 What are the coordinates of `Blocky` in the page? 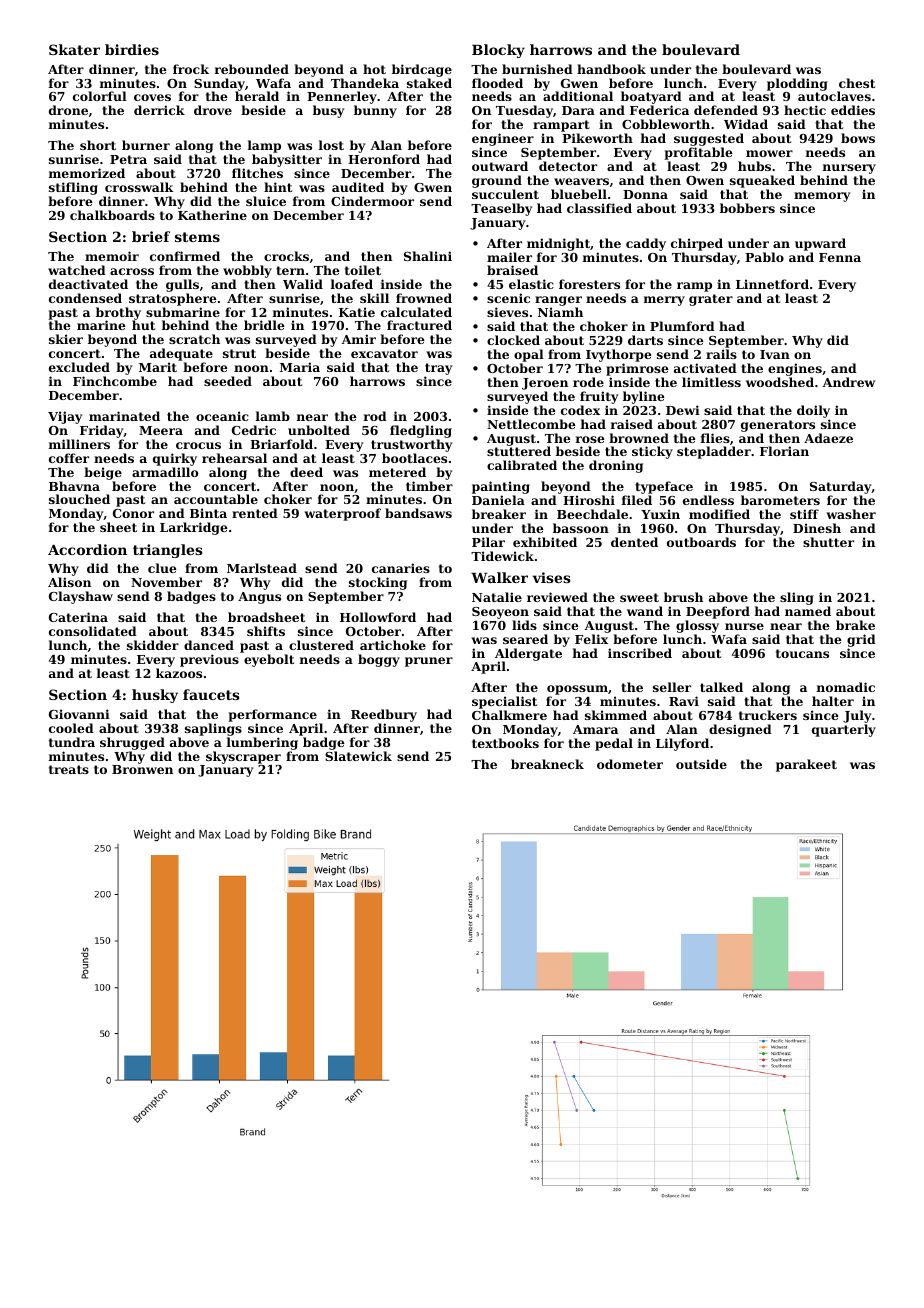 It's located at (498, 51).
